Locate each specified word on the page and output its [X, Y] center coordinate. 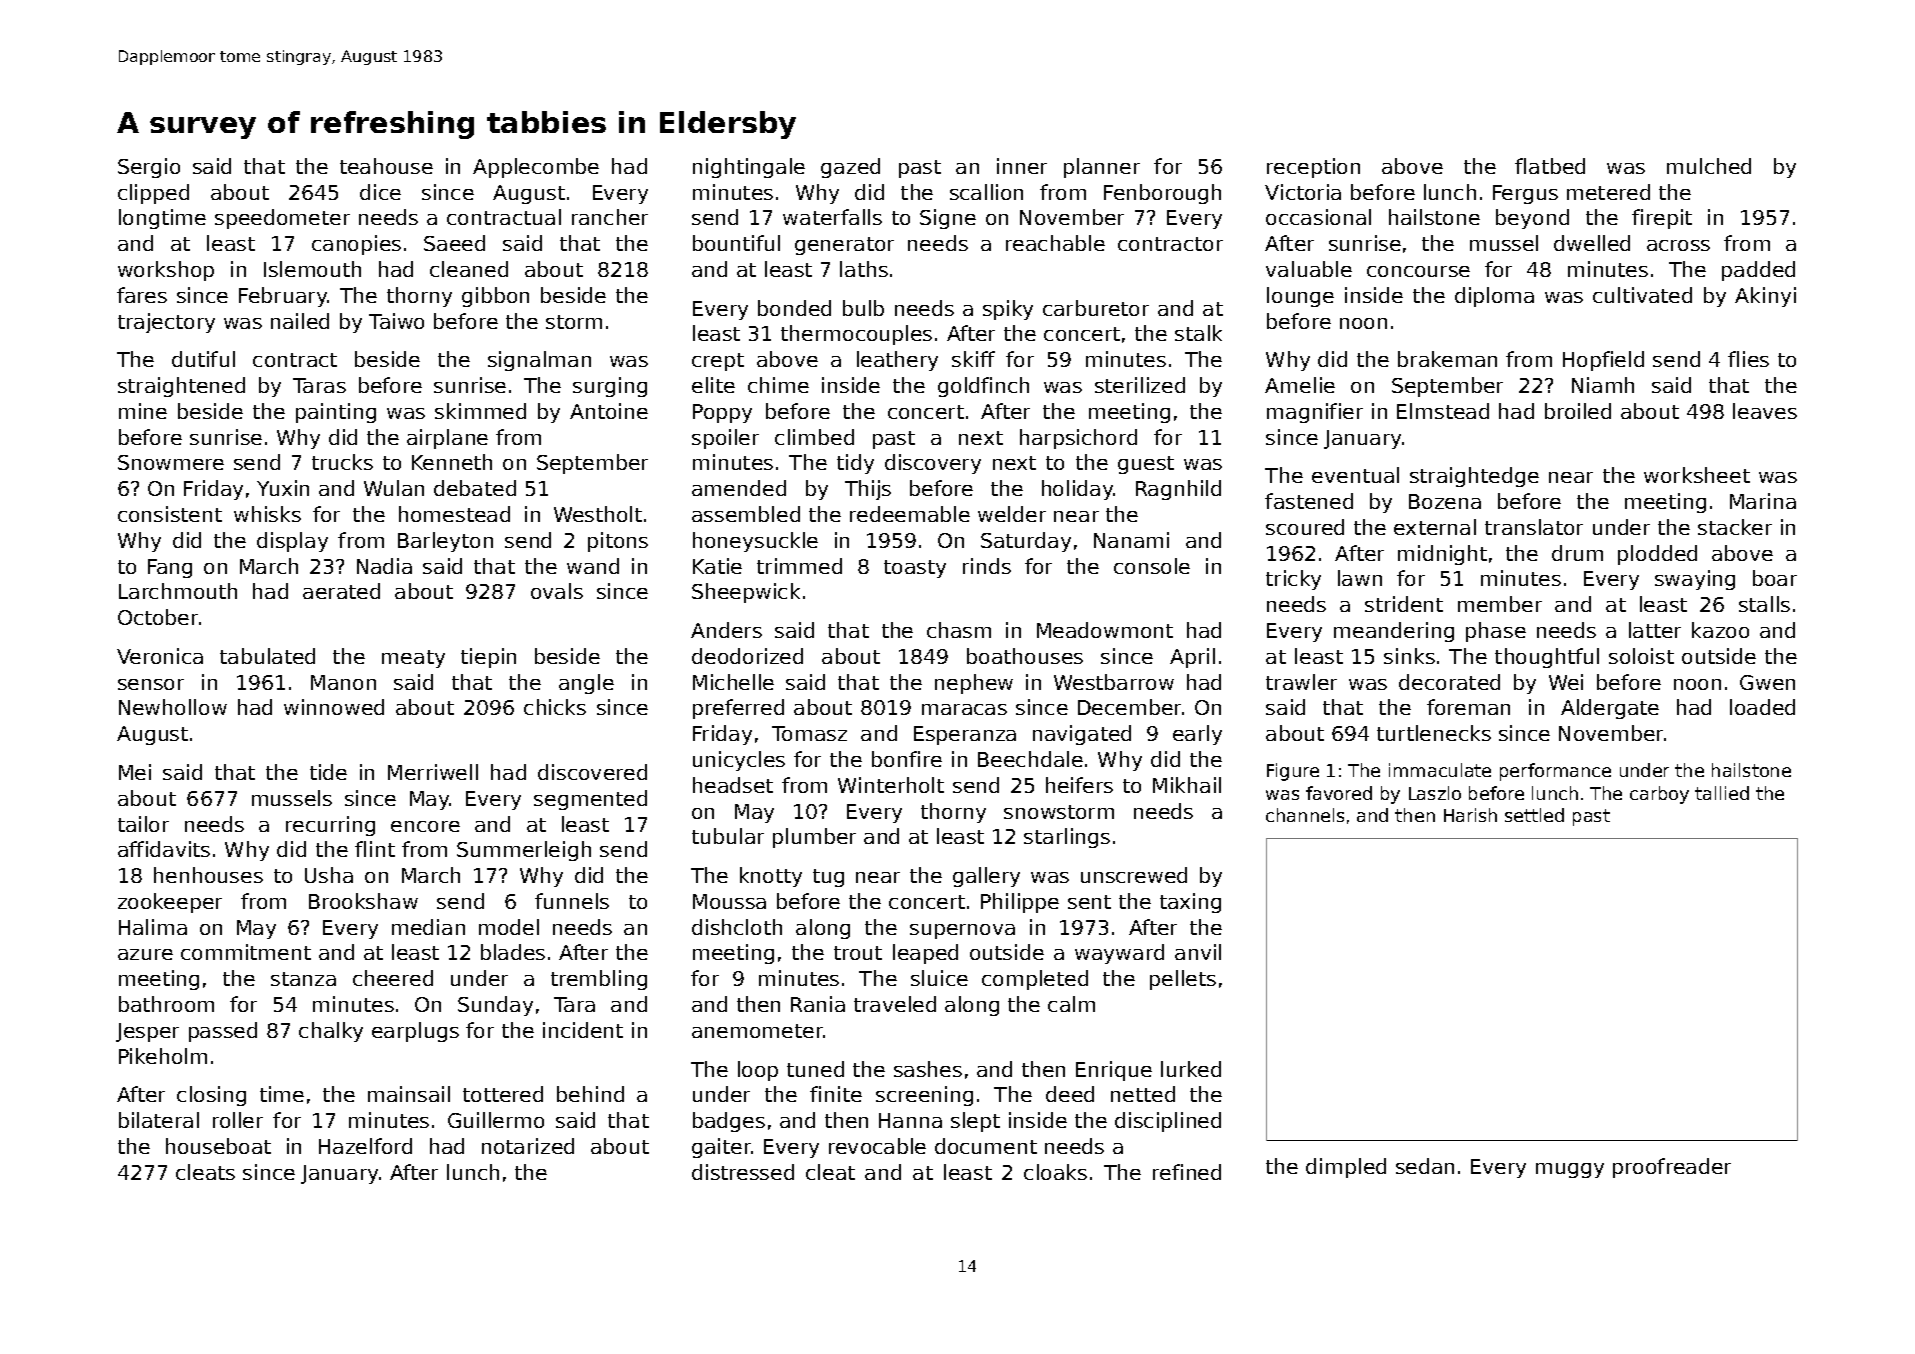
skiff [973, 359]
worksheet [1697, 475]
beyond [1532, 219]
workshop [166, 271]
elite [713, 385]
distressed [743, 1172]
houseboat [218, 1146]
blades [513, 952]
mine [143, 411]
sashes [928, 1069]
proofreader [1672, 1168]
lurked [1191, 1069]
